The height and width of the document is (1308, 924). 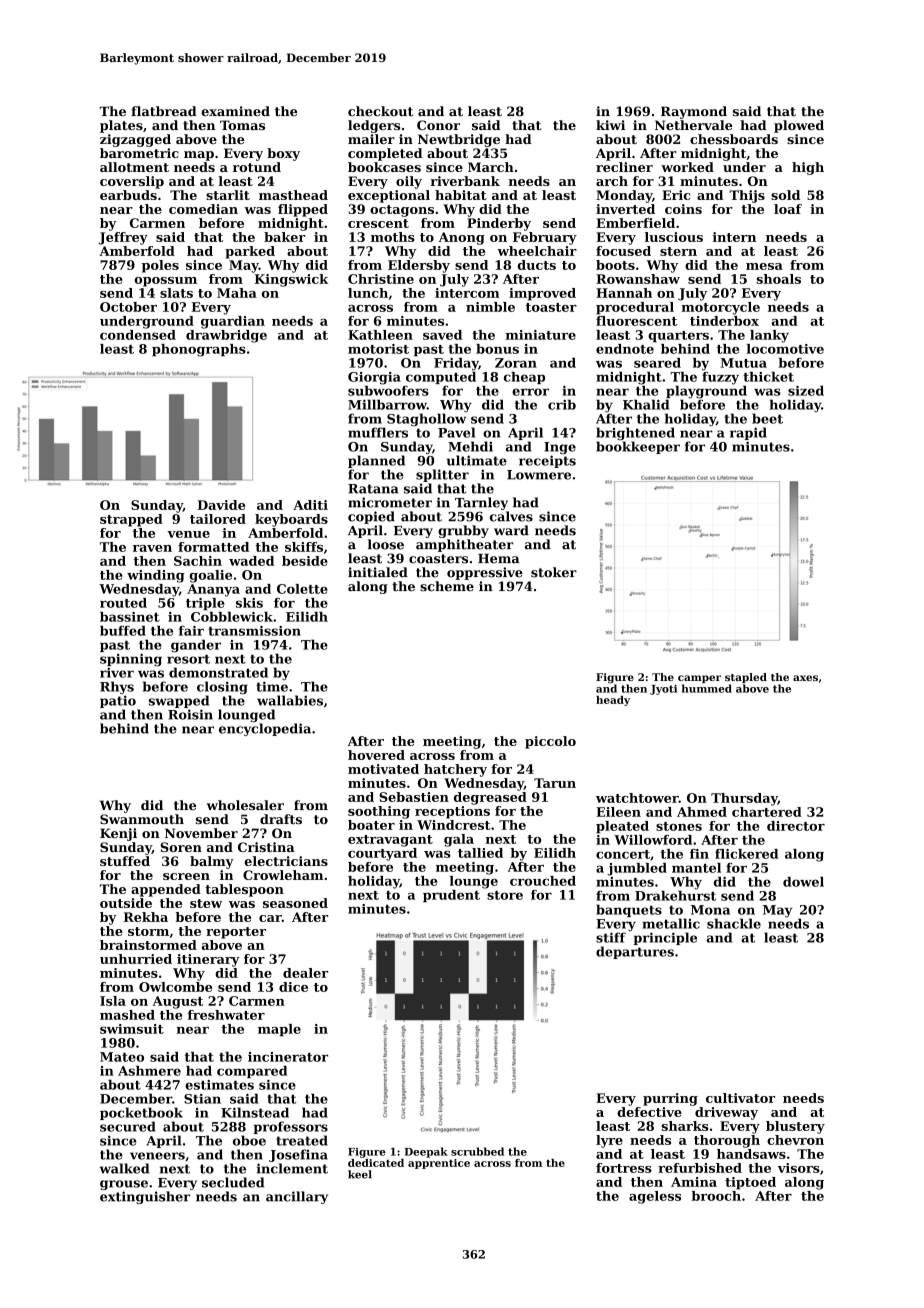 What do you see at coordinates (611, 937) in the document?
I see `stiff` at bounding box center [611, 937].
